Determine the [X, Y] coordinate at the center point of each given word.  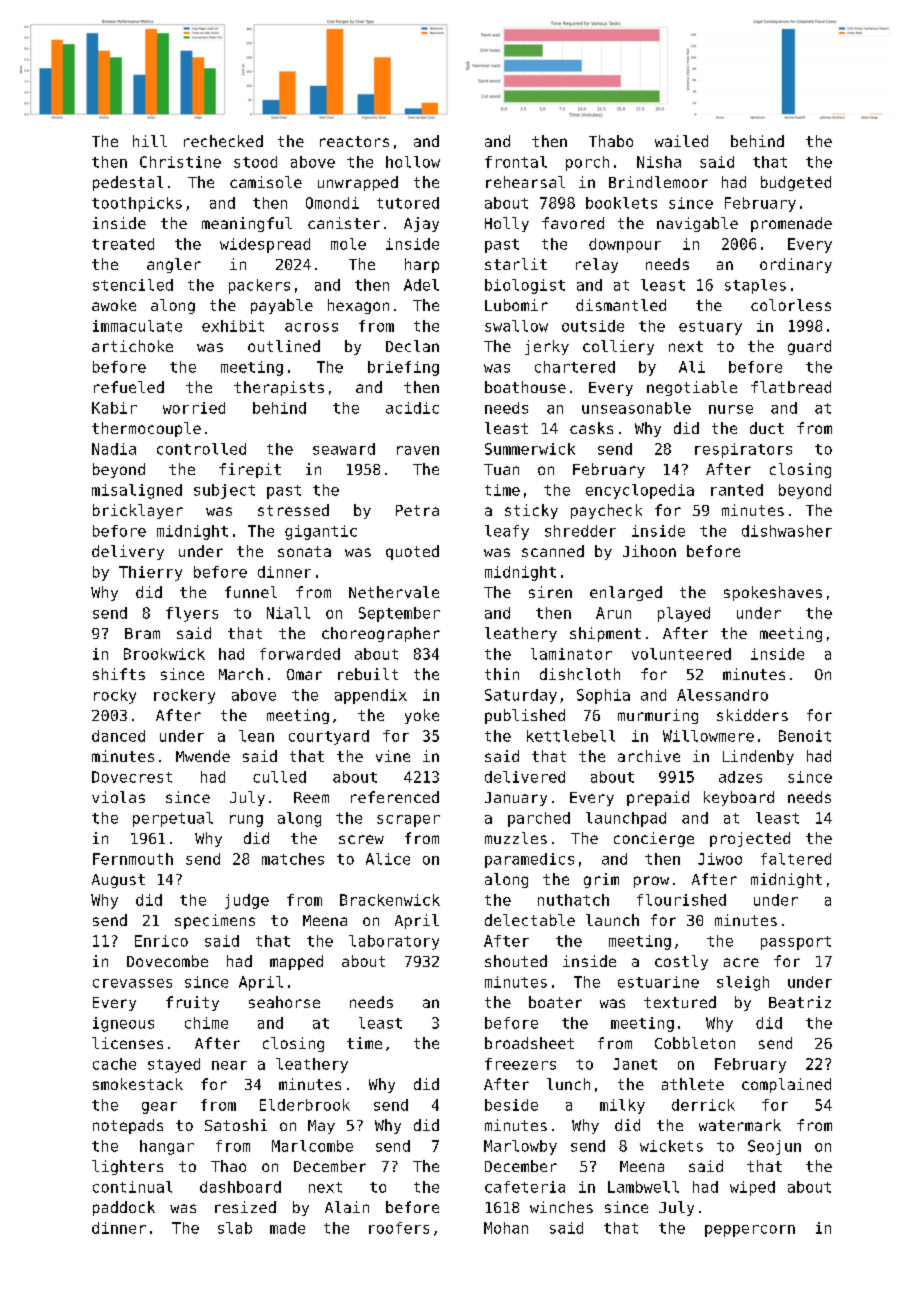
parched [539, 819]
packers [259, 286]
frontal [516, 162]
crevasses [132, 983]
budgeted [796, 183]
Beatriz [800, 1002]
